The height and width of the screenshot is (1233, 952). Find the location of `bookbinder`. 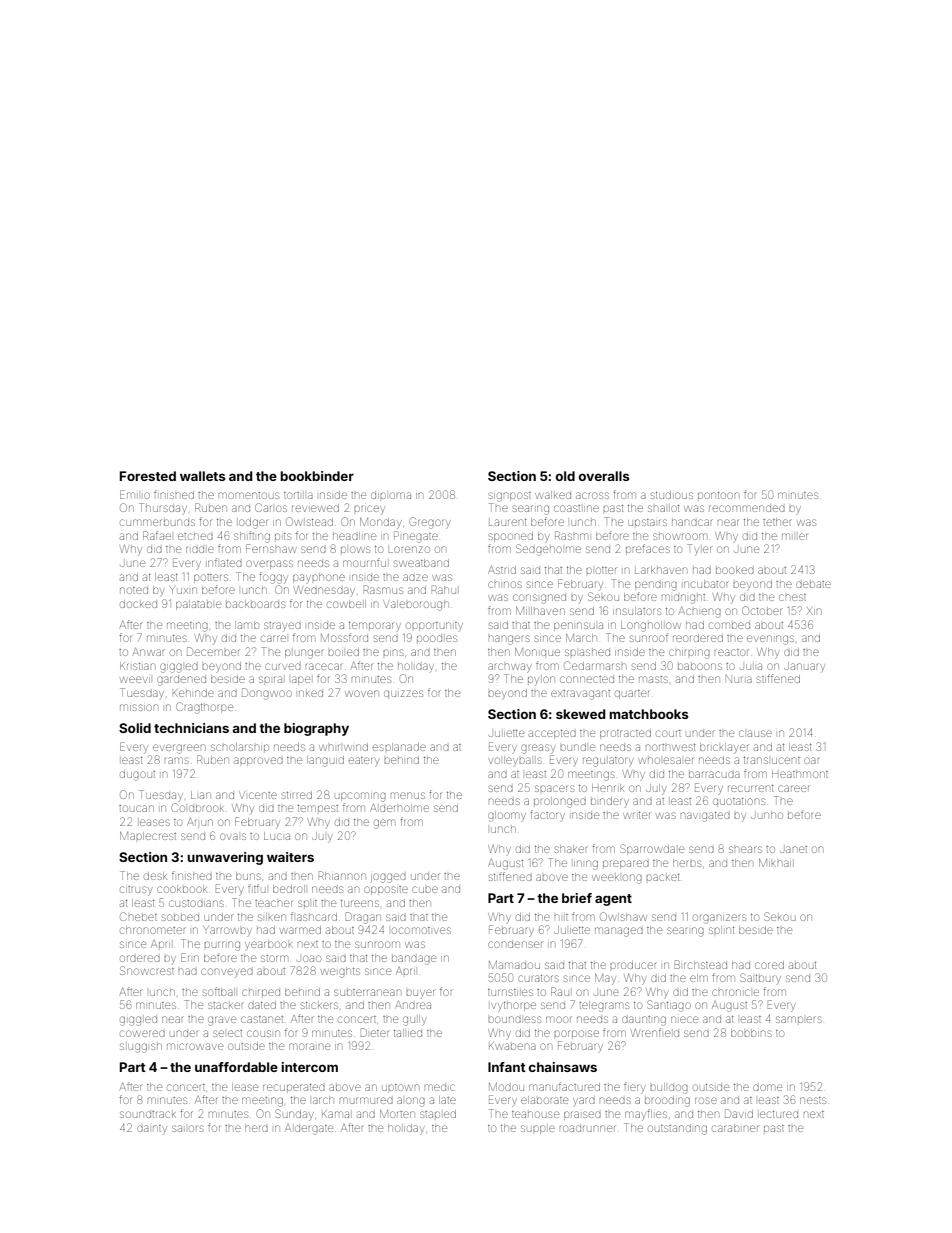

bookbinder is located at coordinates (317, 476).
